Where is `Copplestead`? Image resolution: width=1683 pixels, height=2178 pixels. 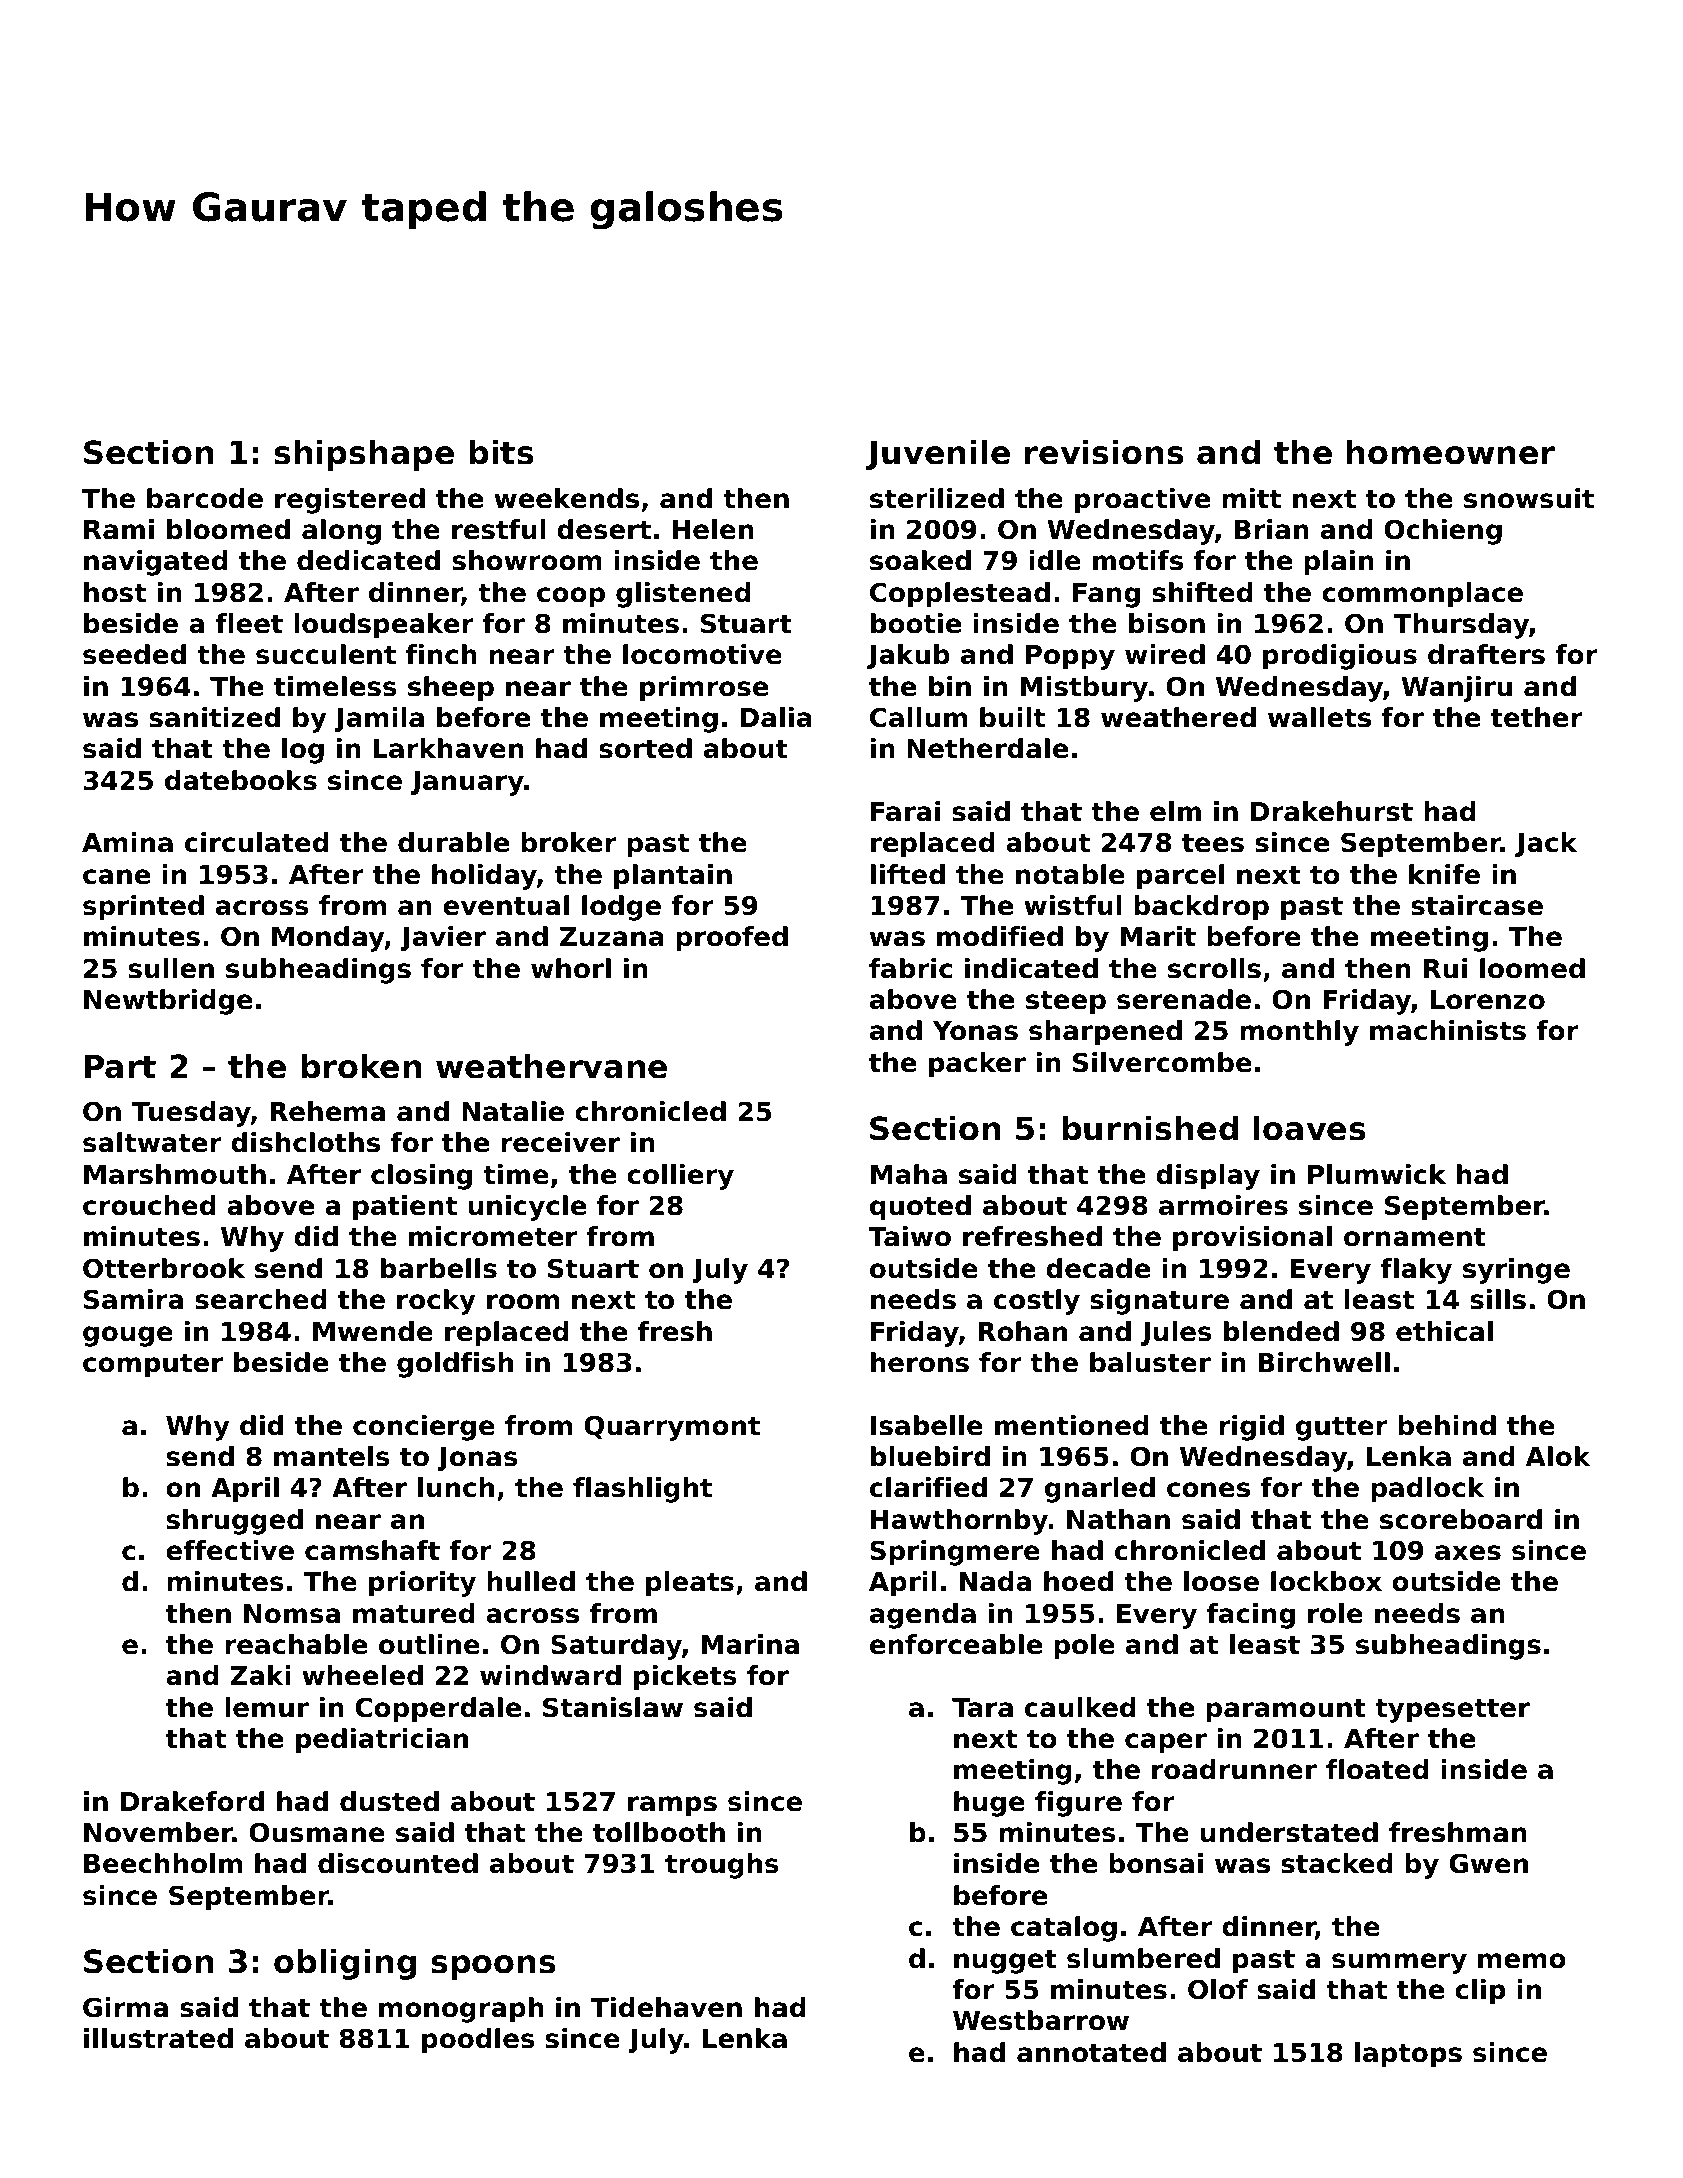 Copplestead is located at coordinates (960, 595).
